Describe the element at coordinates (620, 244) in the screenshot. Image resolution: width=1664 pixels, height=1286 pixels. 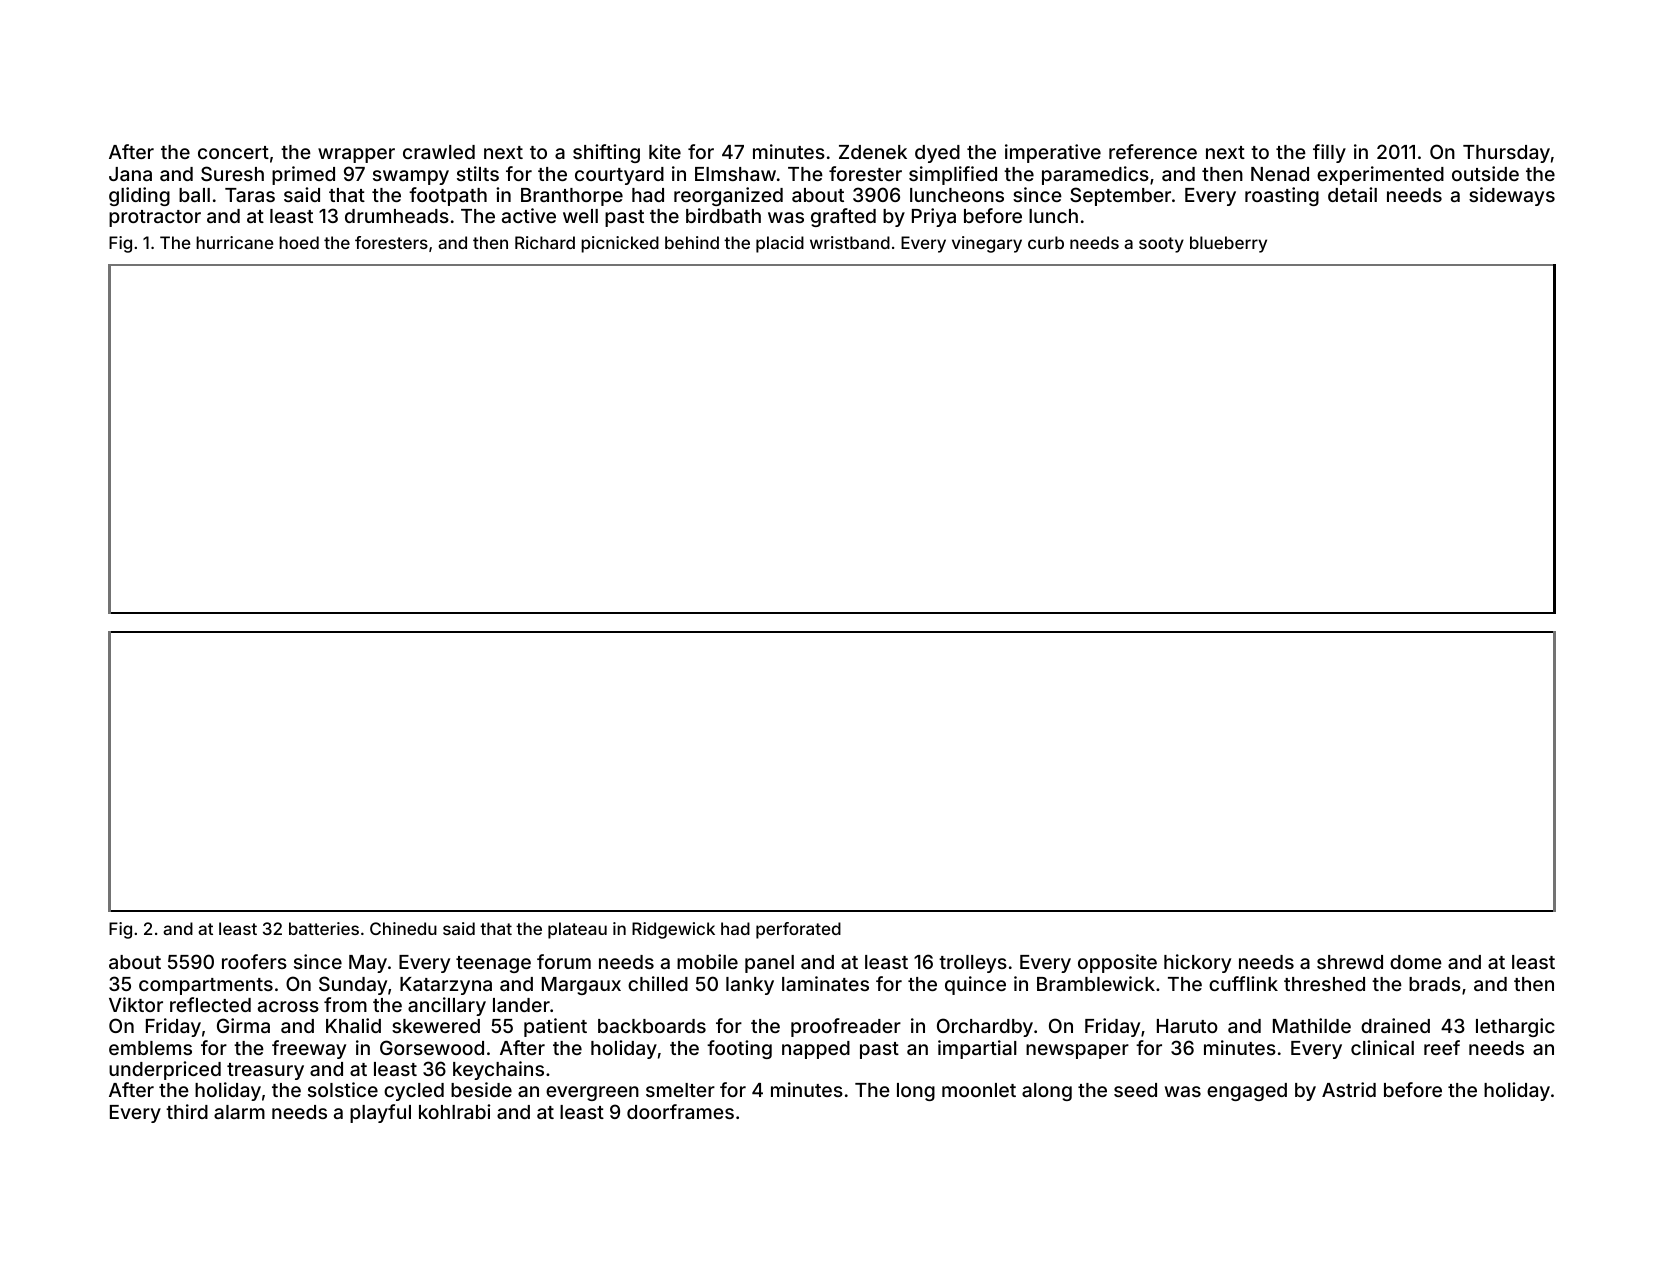
I see `picnicked` at that location.
